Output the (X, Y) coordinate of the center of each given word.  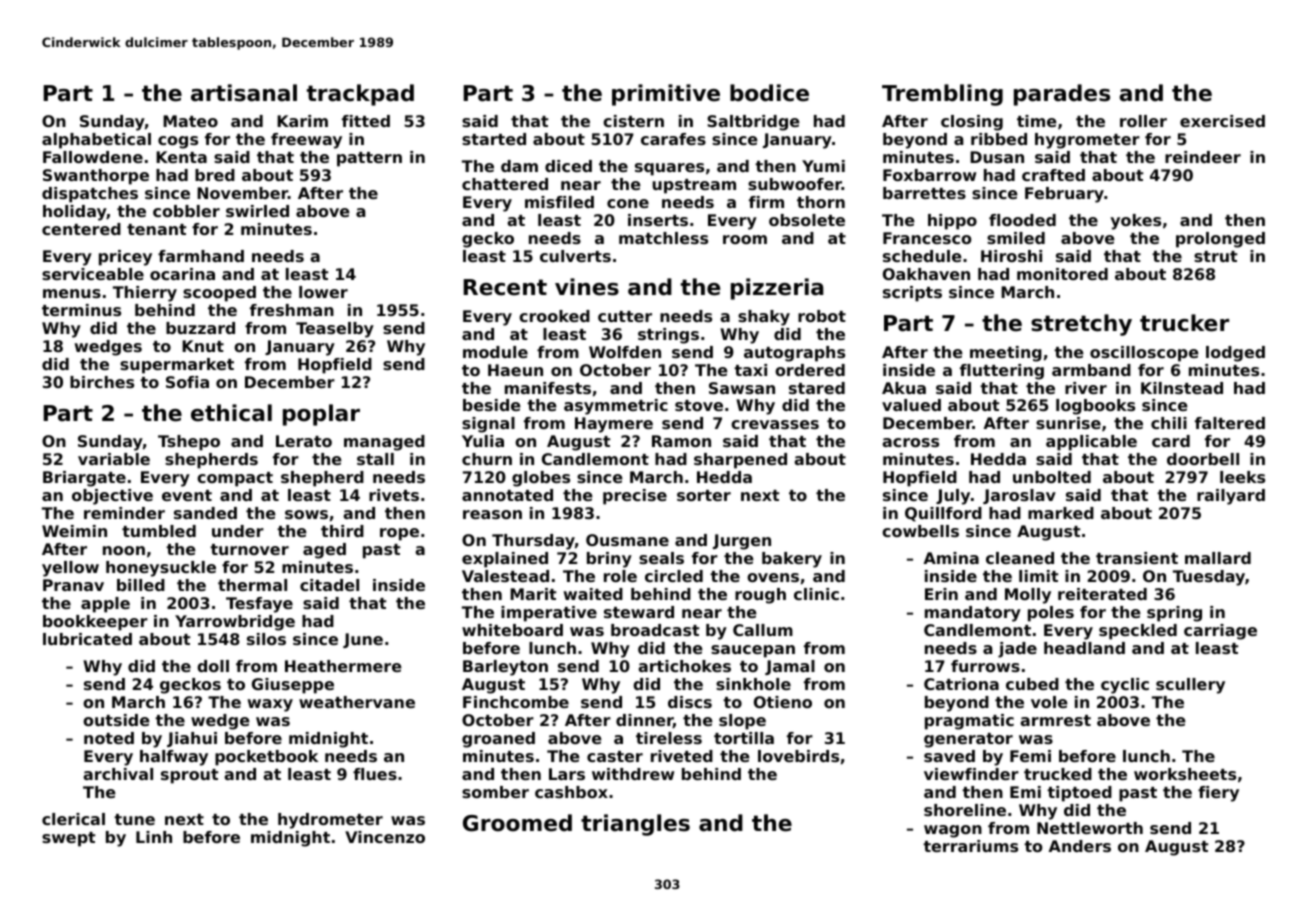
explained (505, 560)
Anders (1080, 846)
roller (1143, 121)
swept (69, 839)
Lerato (304, 441)
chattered (505, 184)
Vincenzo (385, 837)
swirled (257, 211)
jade (1017, 650)
